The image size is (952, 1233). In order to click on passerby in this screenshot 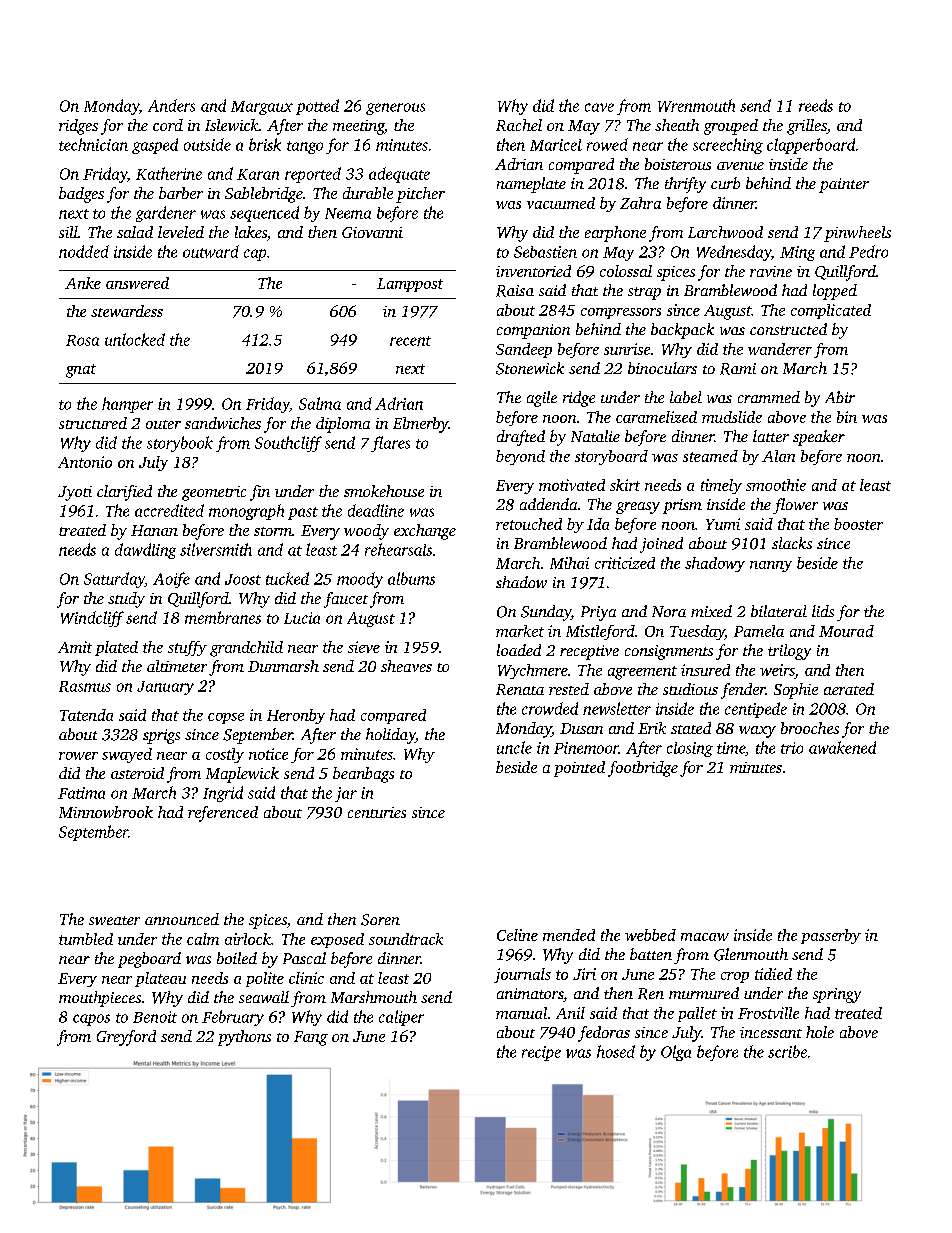, I will do `click(831, 936)`.
